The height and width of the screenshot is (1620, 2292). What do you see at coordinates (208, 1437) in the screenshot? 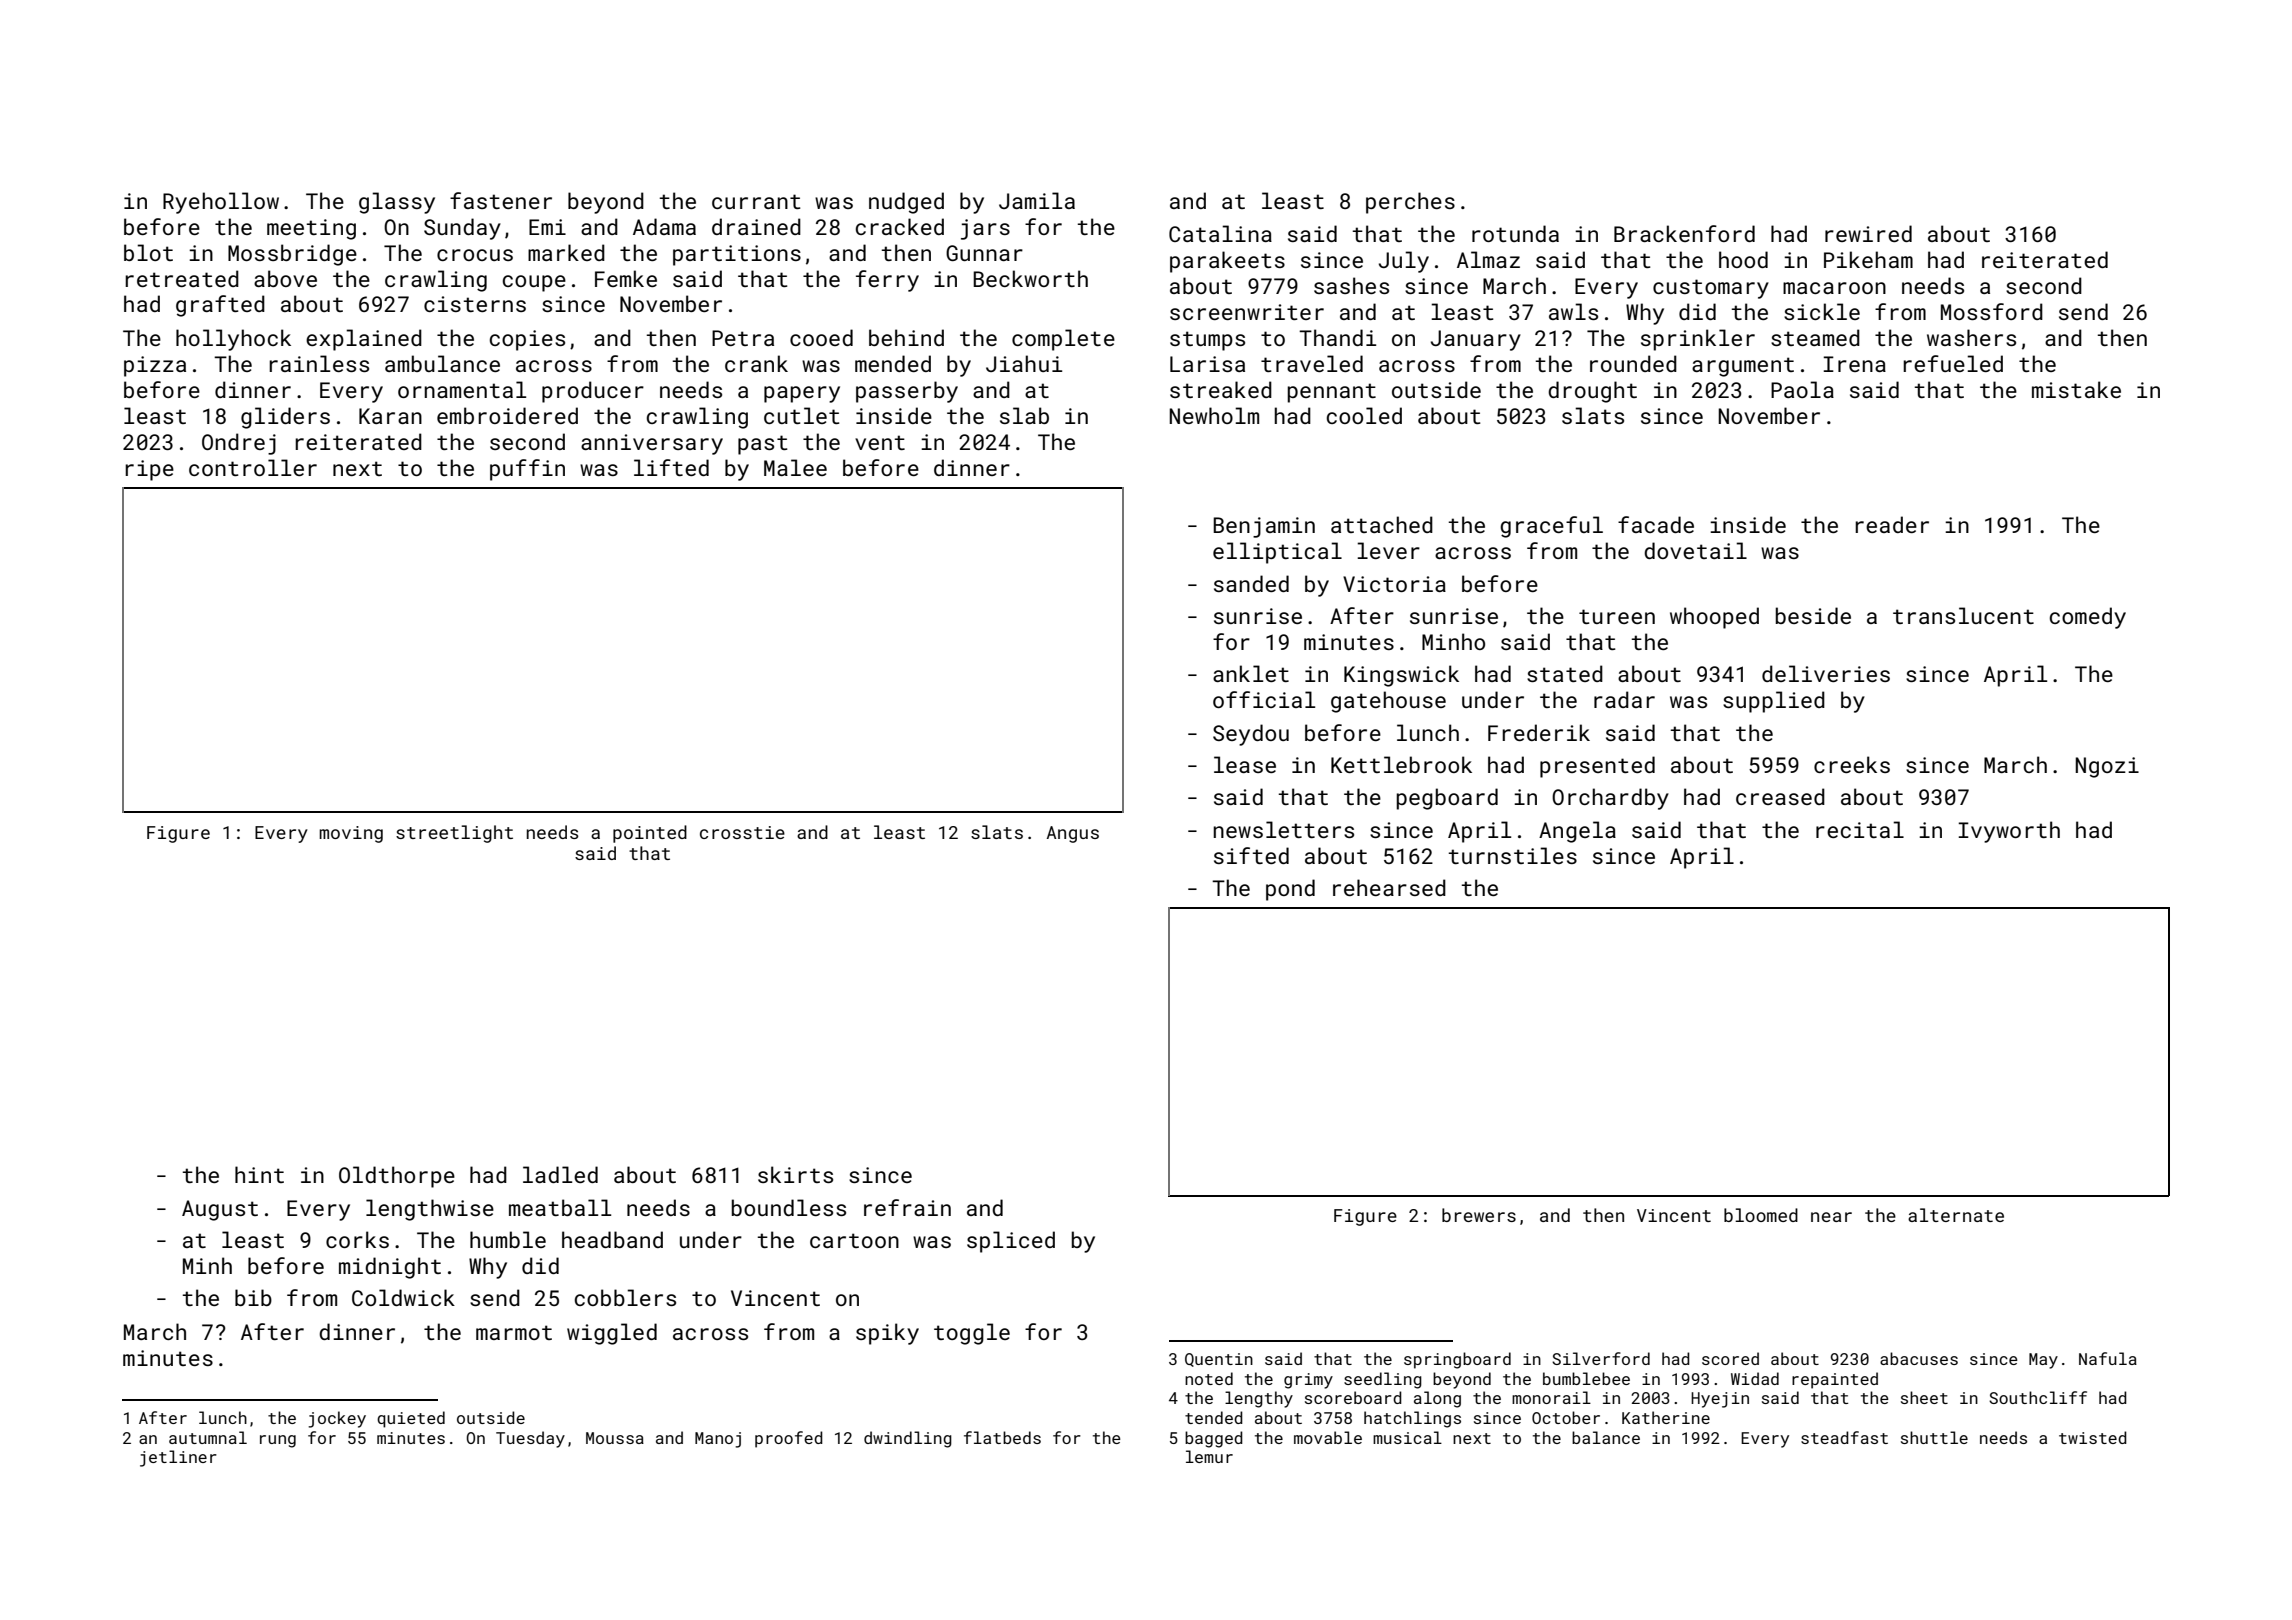
I see `autumnal` at bounding box center [208, 1437].
